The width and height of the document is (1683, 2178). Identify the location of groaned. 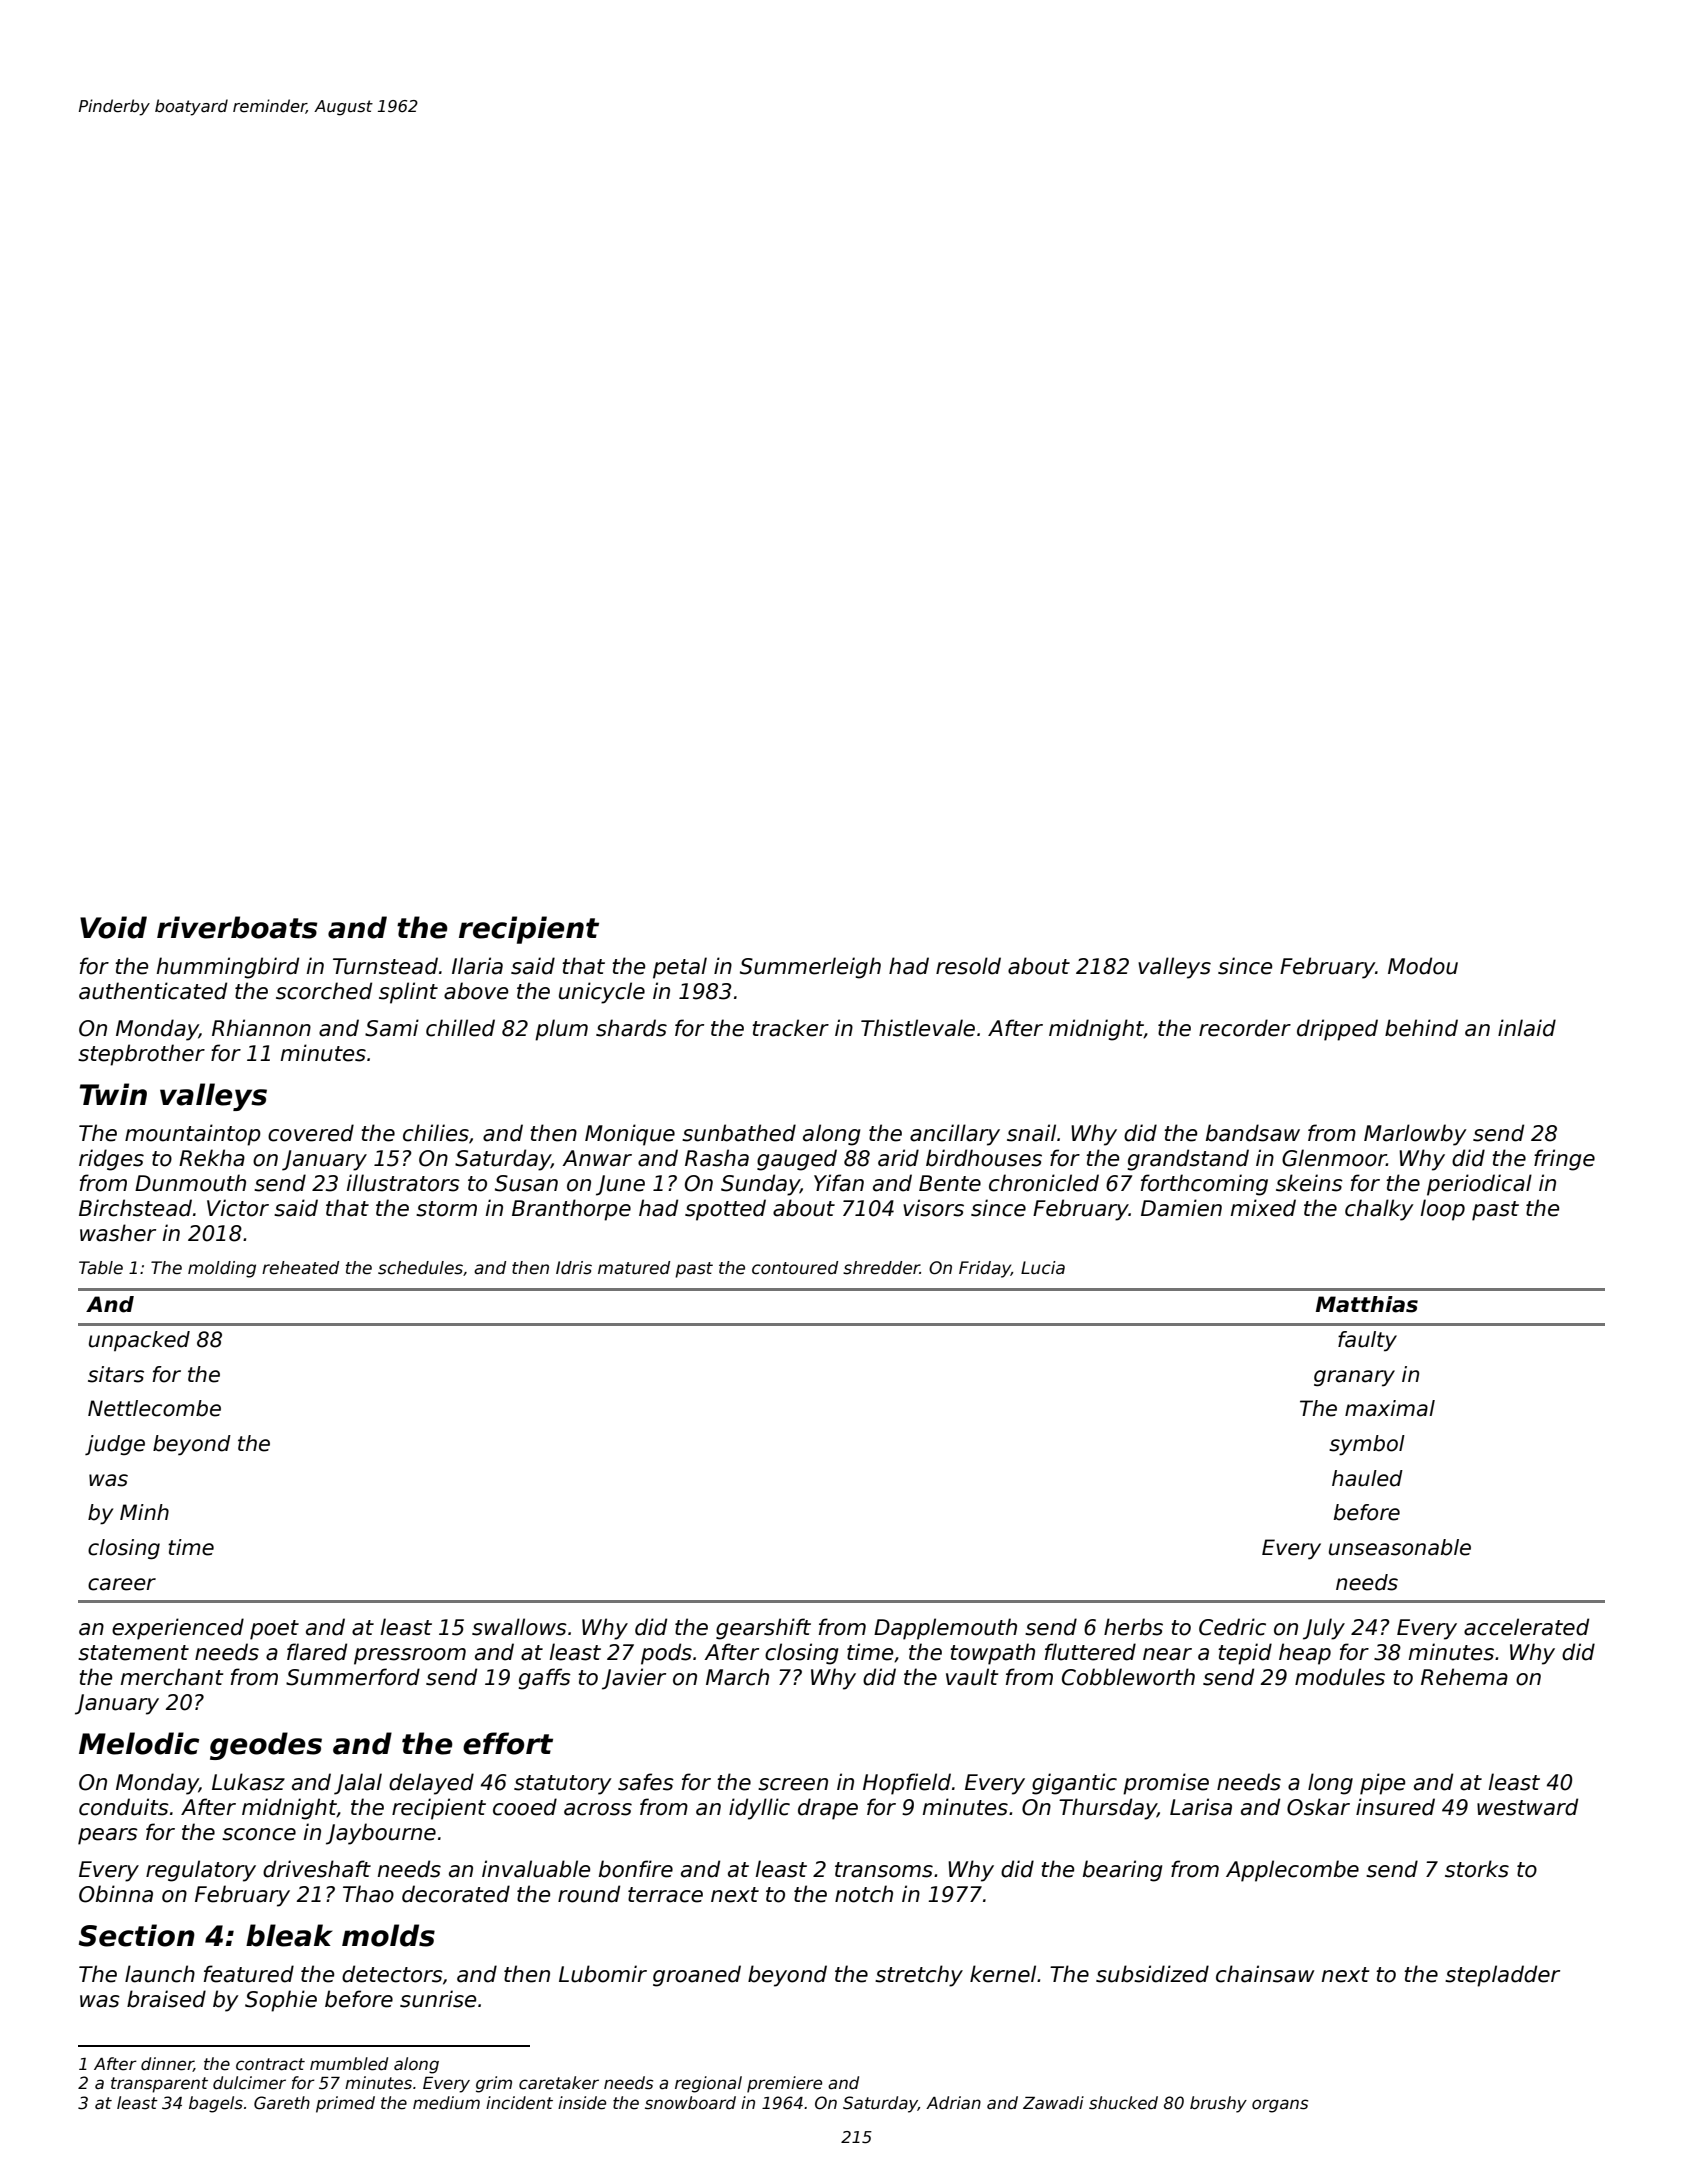
(697, 1976).
